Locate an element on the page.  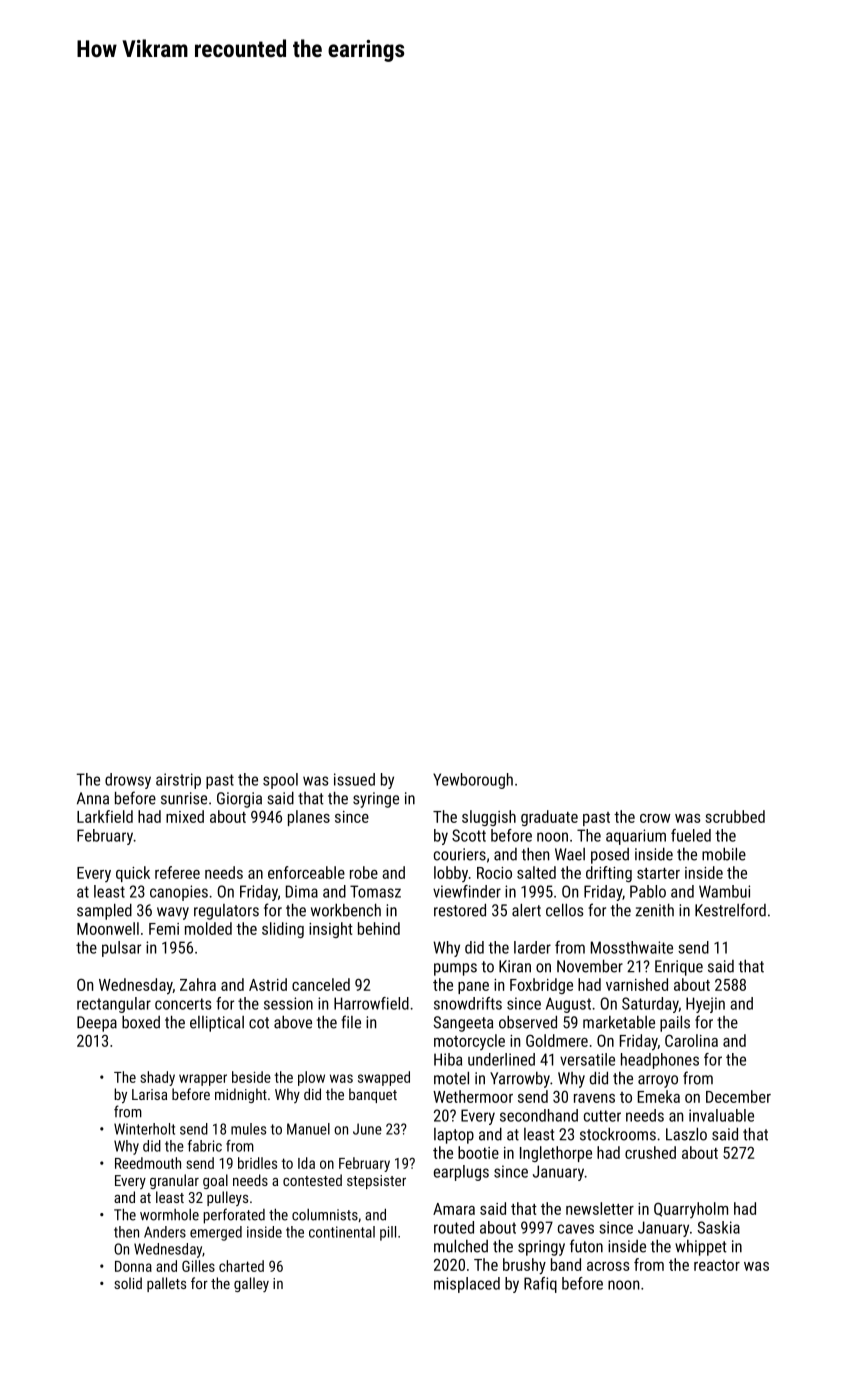
workbench is located at coordinates (346, 910).
